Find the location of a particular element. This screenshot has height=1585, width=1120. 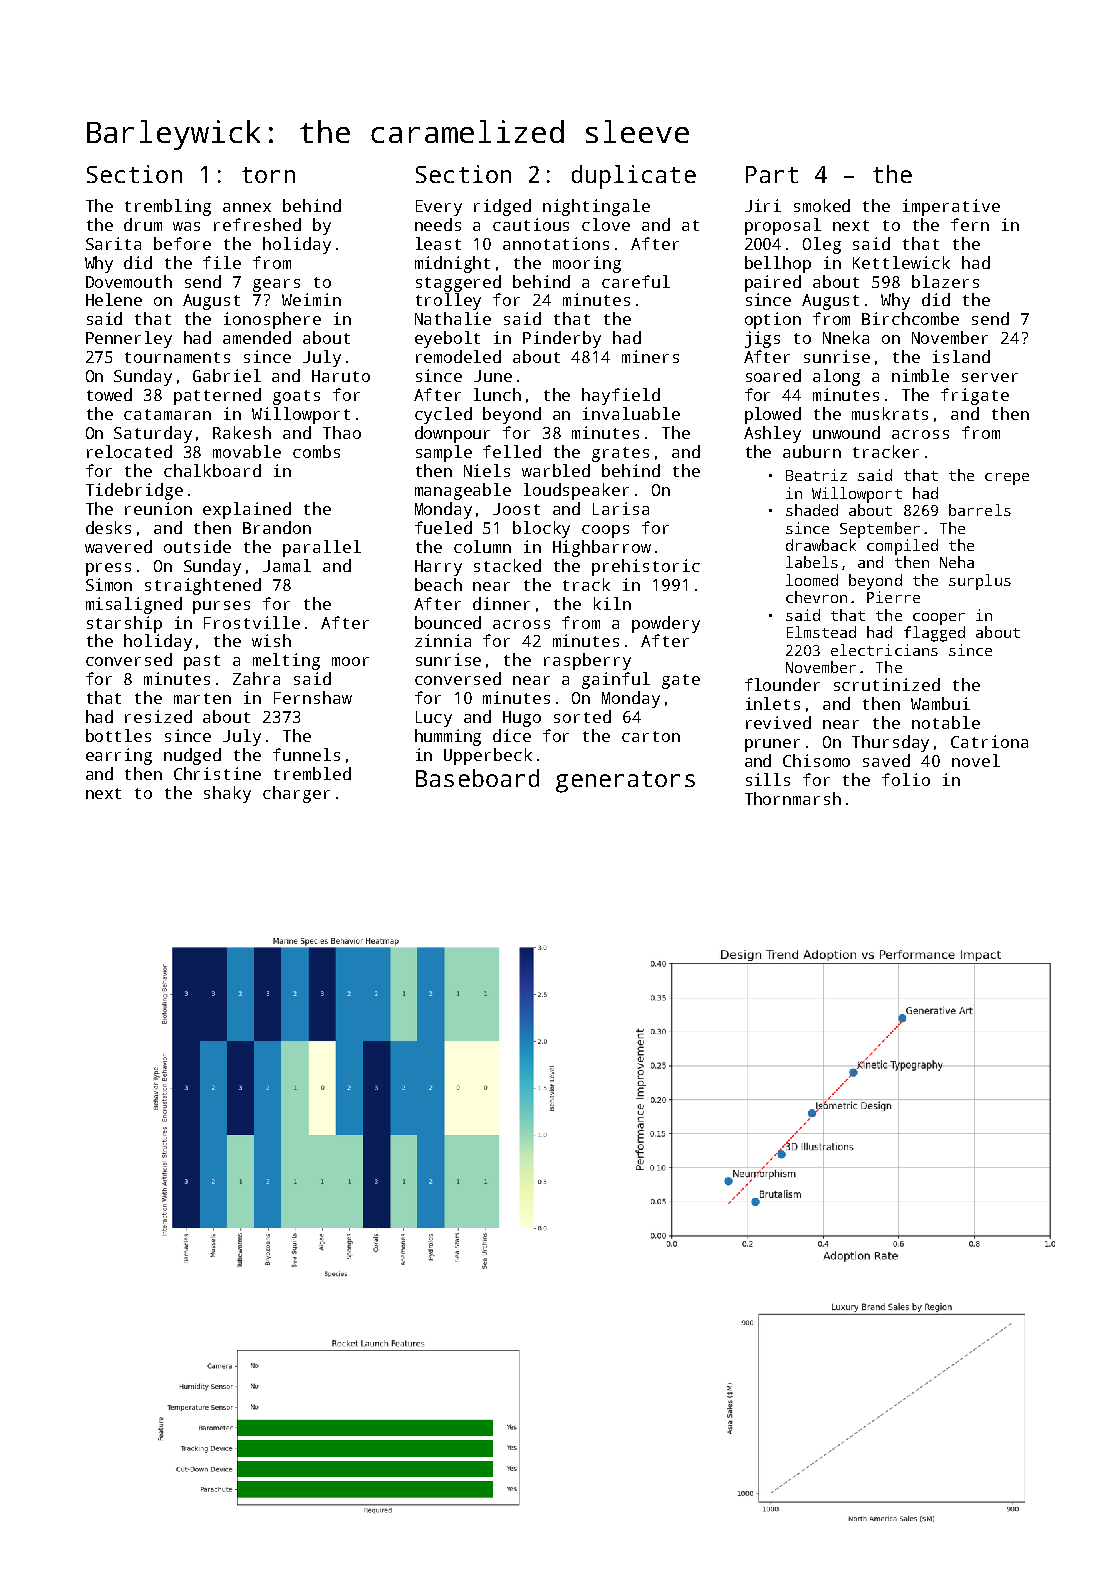

blazers is located at coordinates (945, 281).
